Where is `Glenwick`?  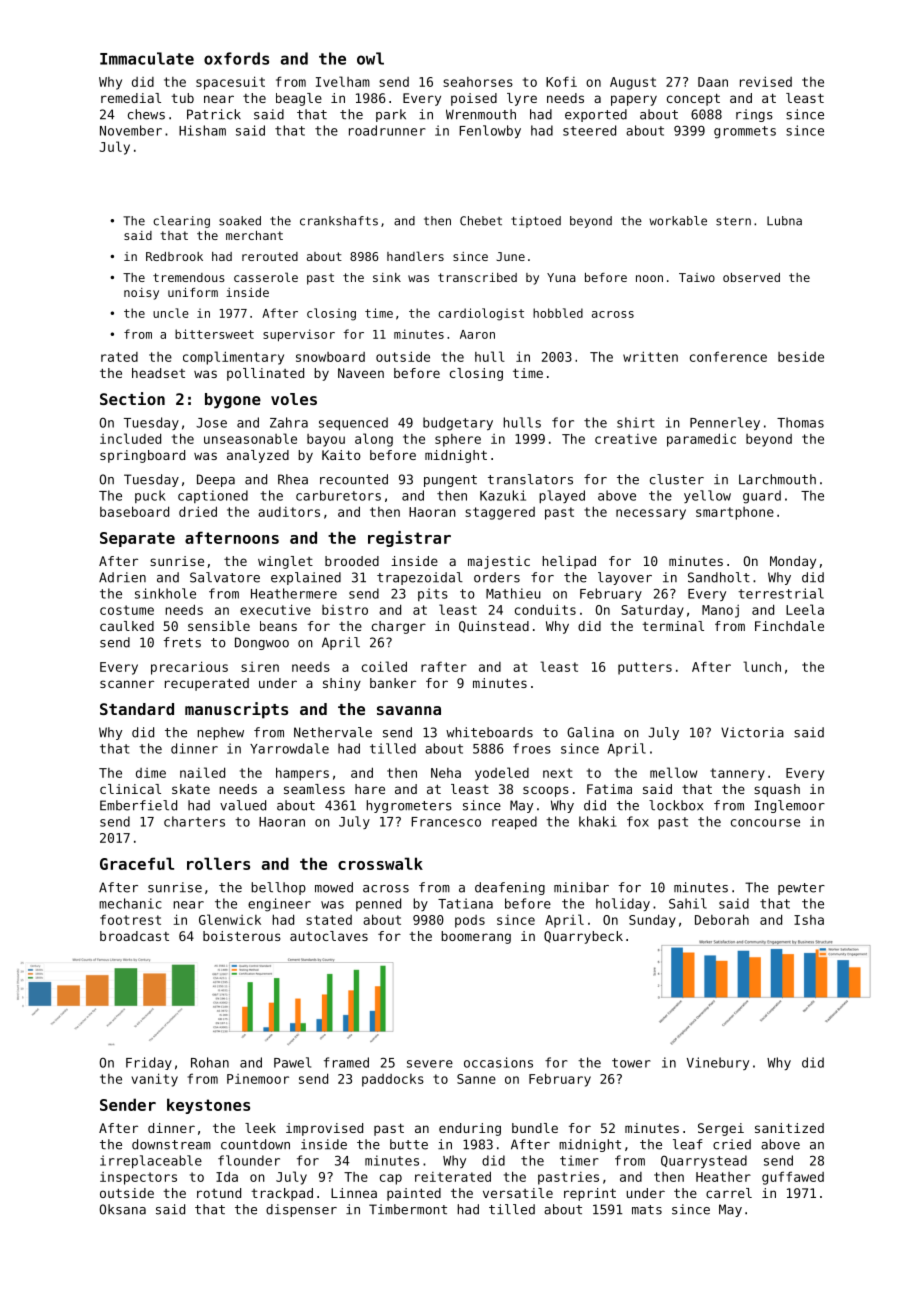
Glenwick is located at coordinates (230, 919).
